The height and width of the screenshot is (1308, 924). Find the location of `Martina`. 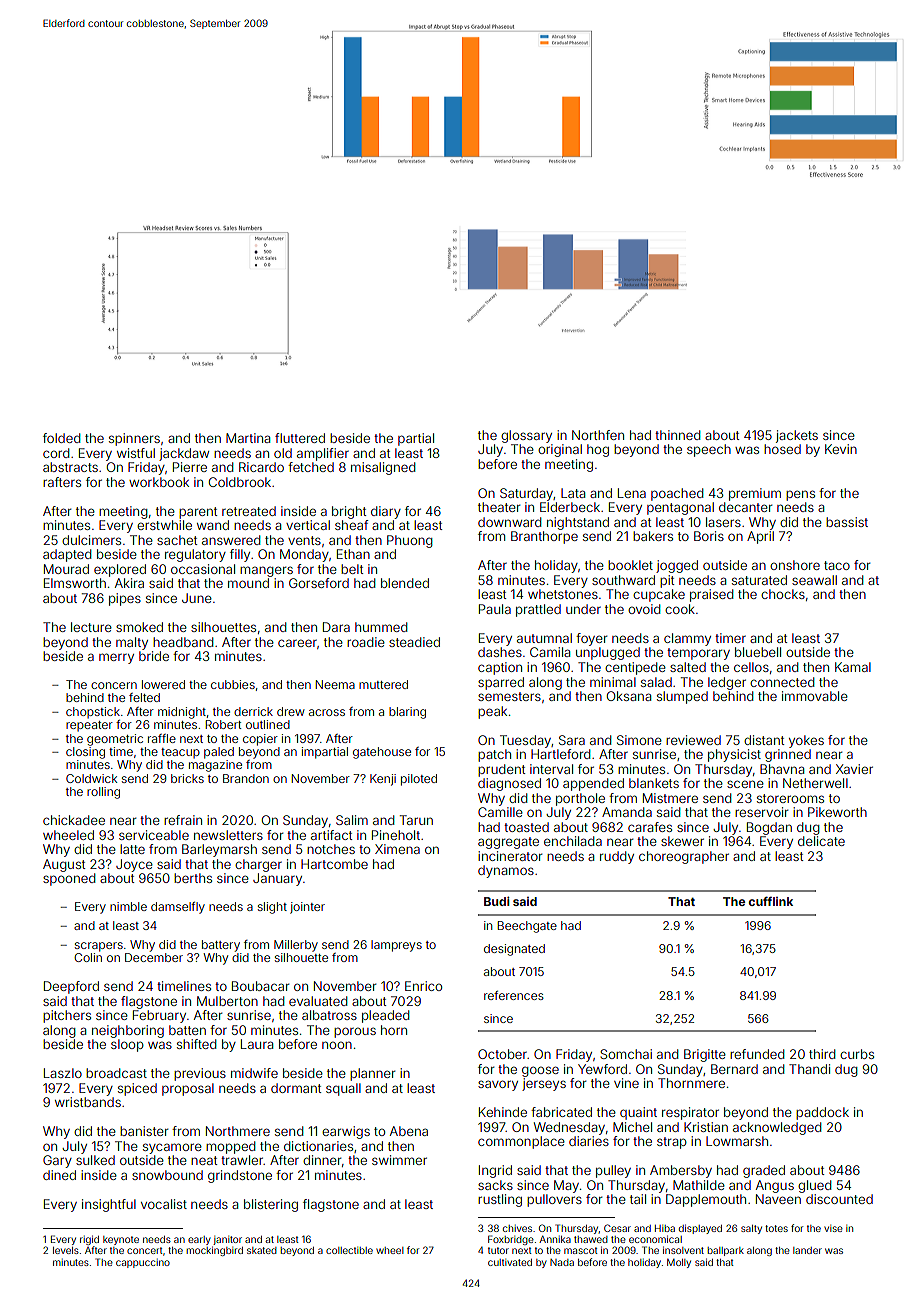

Martina is located at coordinates (248, 438).
